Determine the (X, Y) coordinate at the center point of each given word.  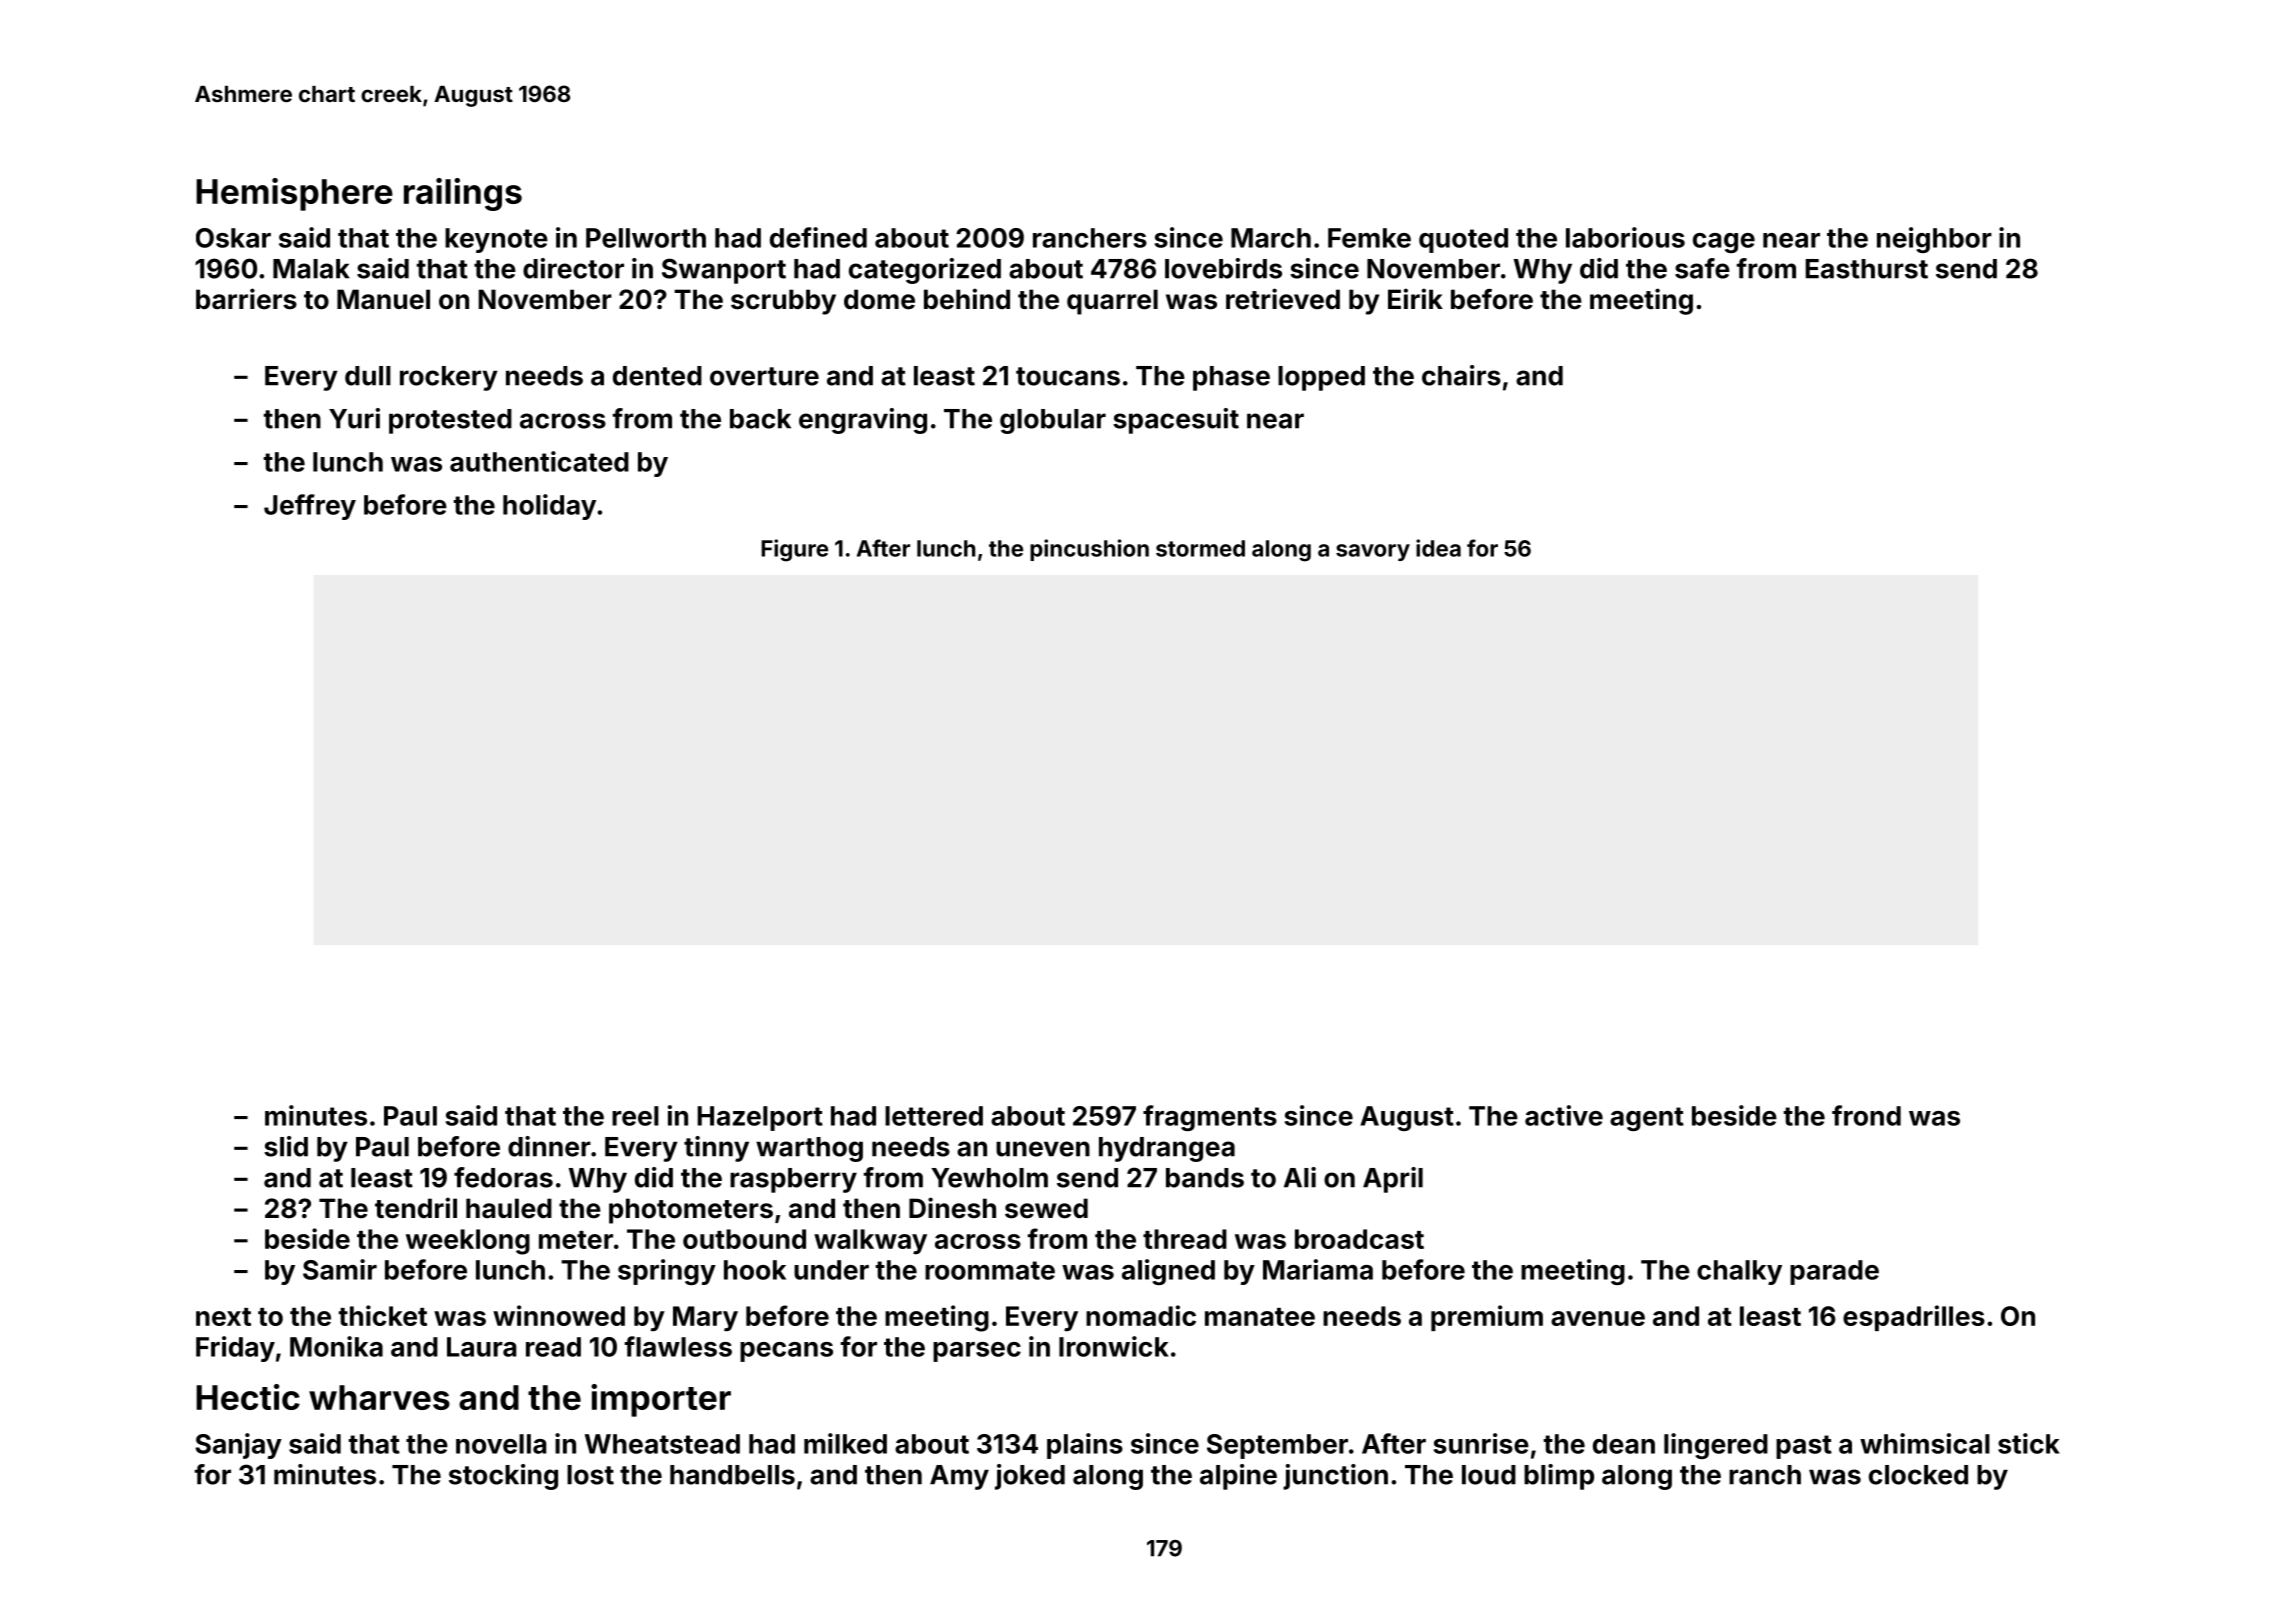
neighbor (1934, 240)
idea (1438, 548)
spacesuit (1176, 421)
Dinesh (952, 1208)
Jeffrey (310, 507)
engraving (863, 421)
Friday (235, 1349)
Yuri (354, 418)
